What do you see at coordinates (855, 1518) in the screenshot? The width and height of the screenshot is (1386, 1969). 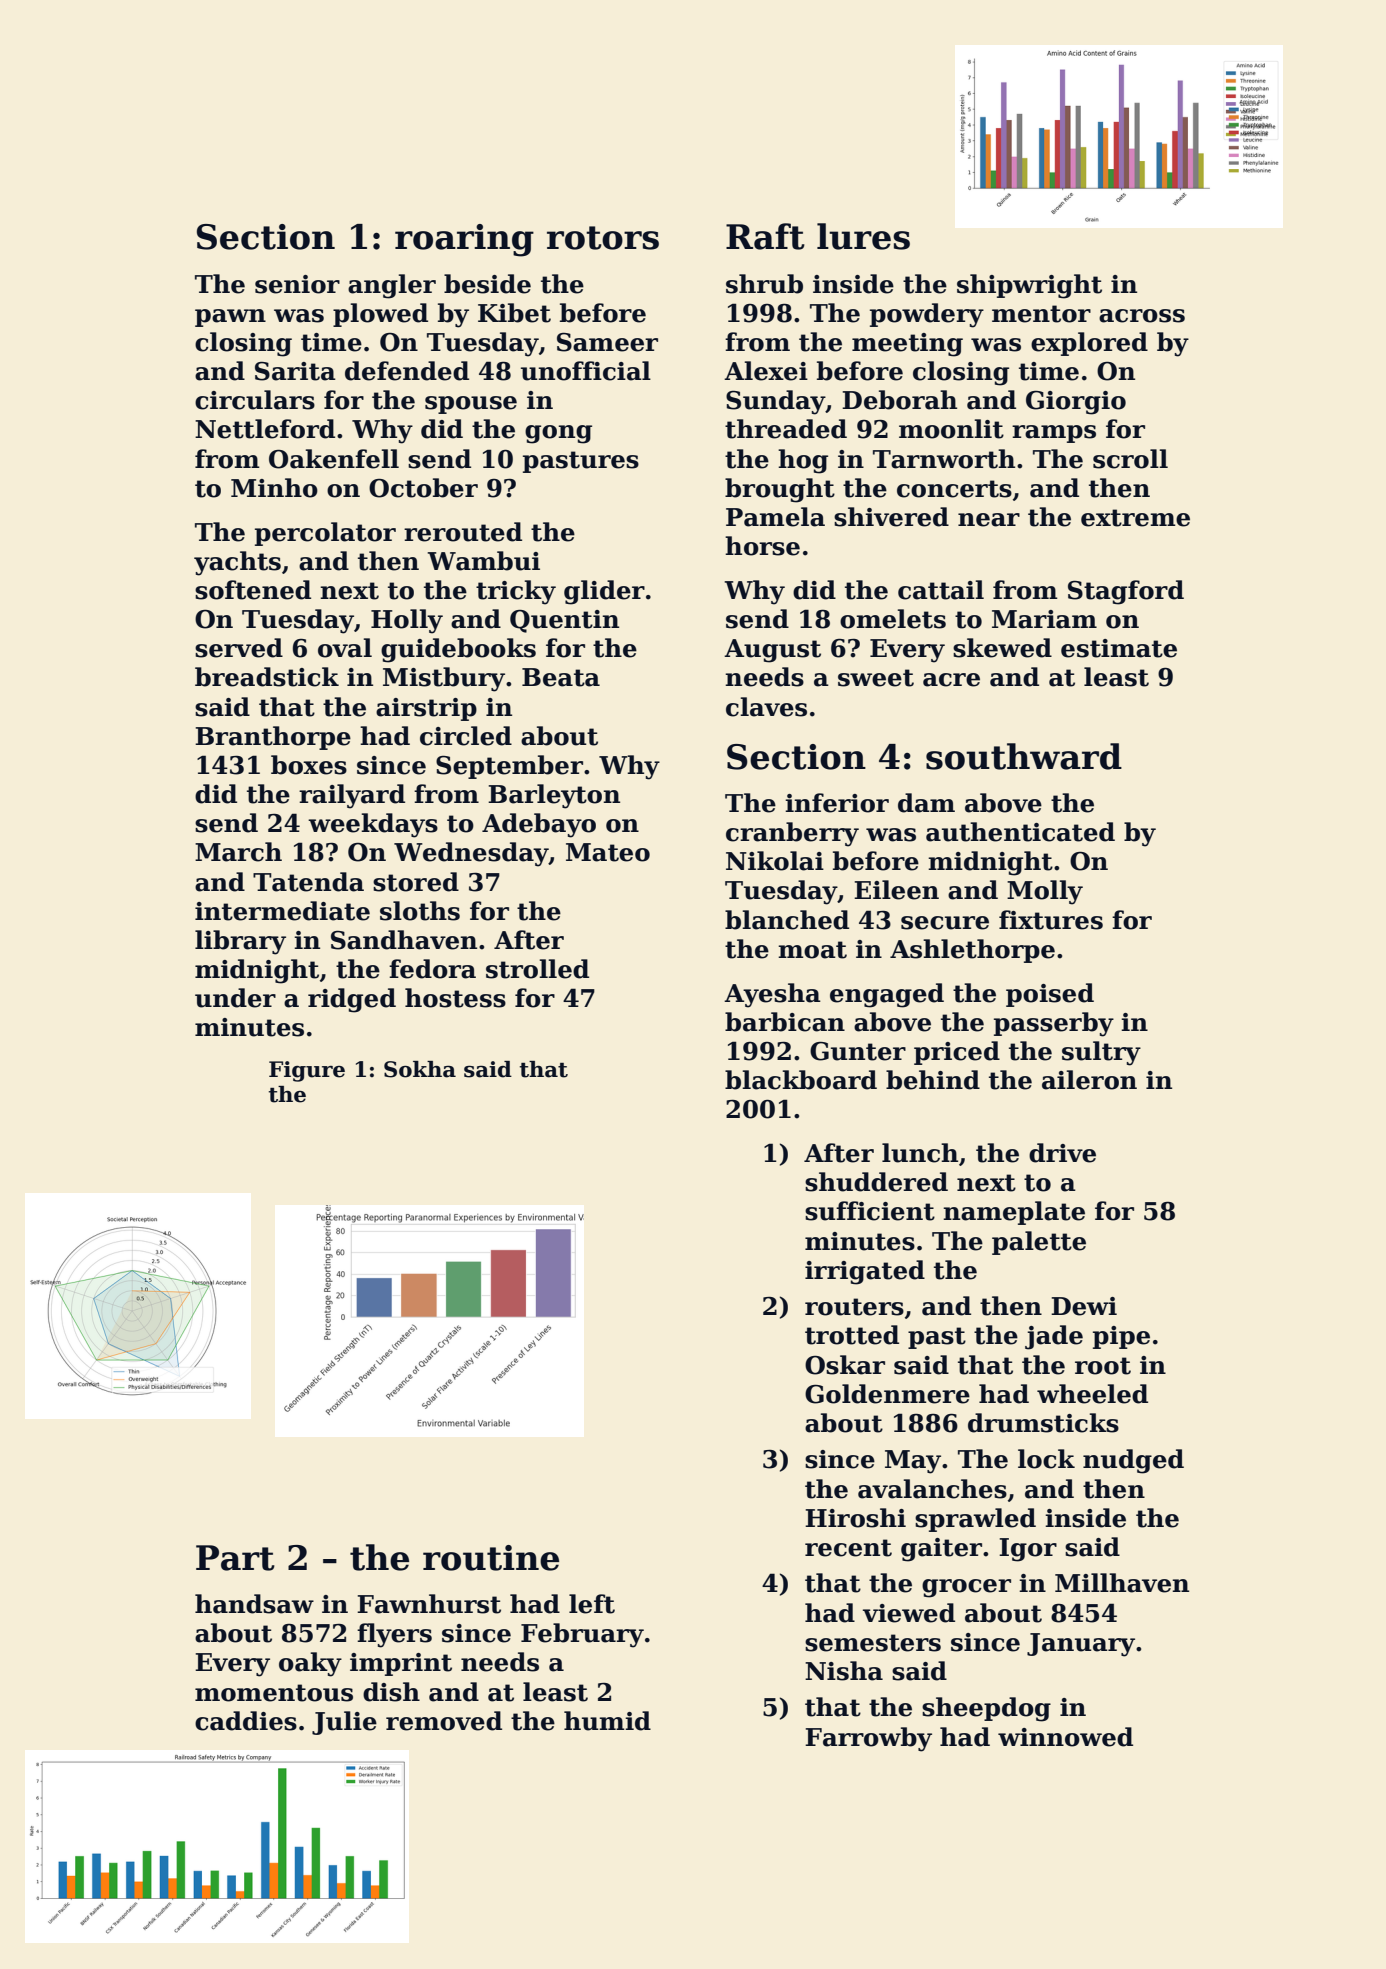 I see `Hiroshi` at bounding box center [855, 1518].
